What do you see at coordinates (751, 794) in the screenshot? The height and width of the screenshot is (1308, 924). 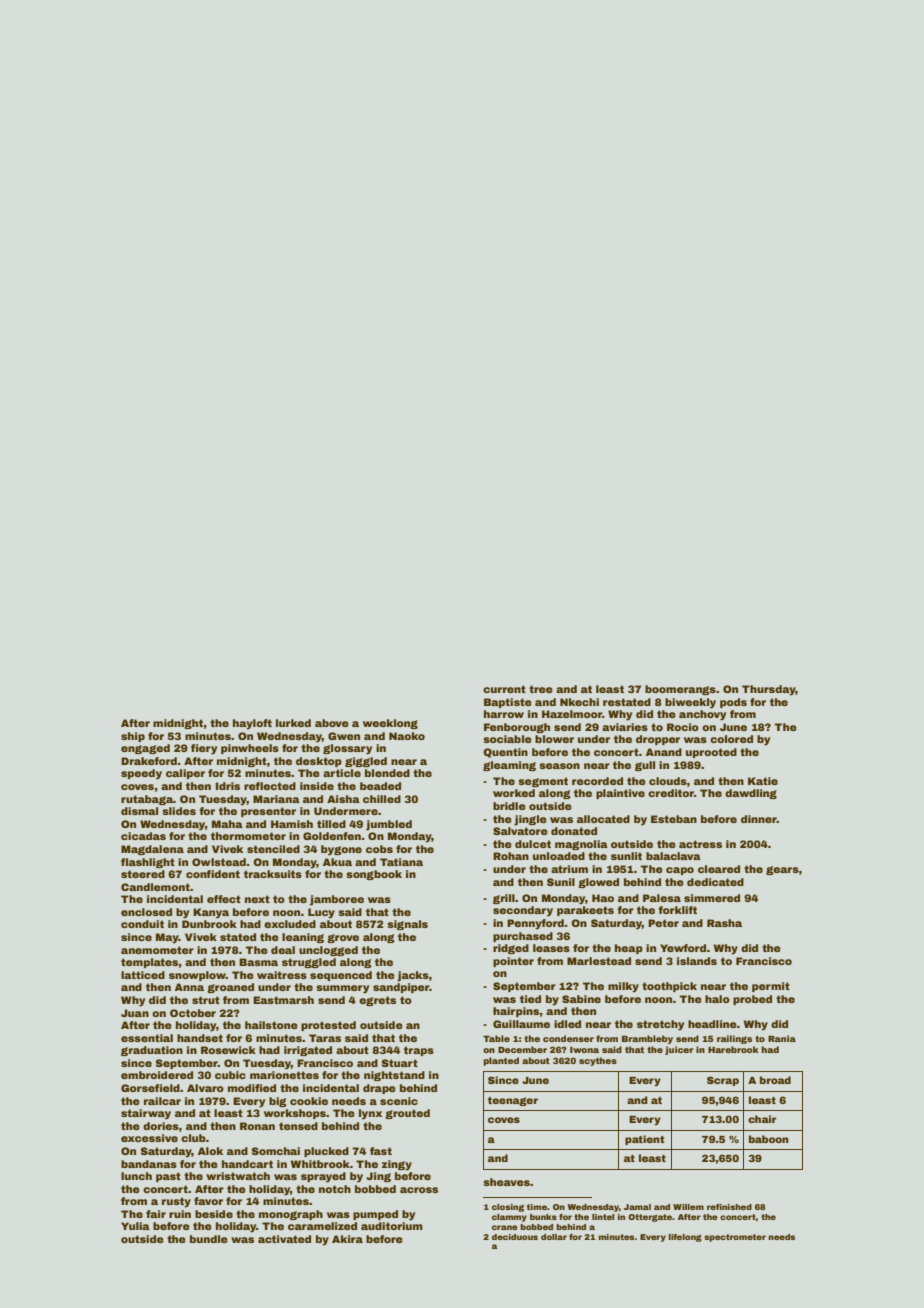 I see `dawdling` at bounding box center [751, 794].
